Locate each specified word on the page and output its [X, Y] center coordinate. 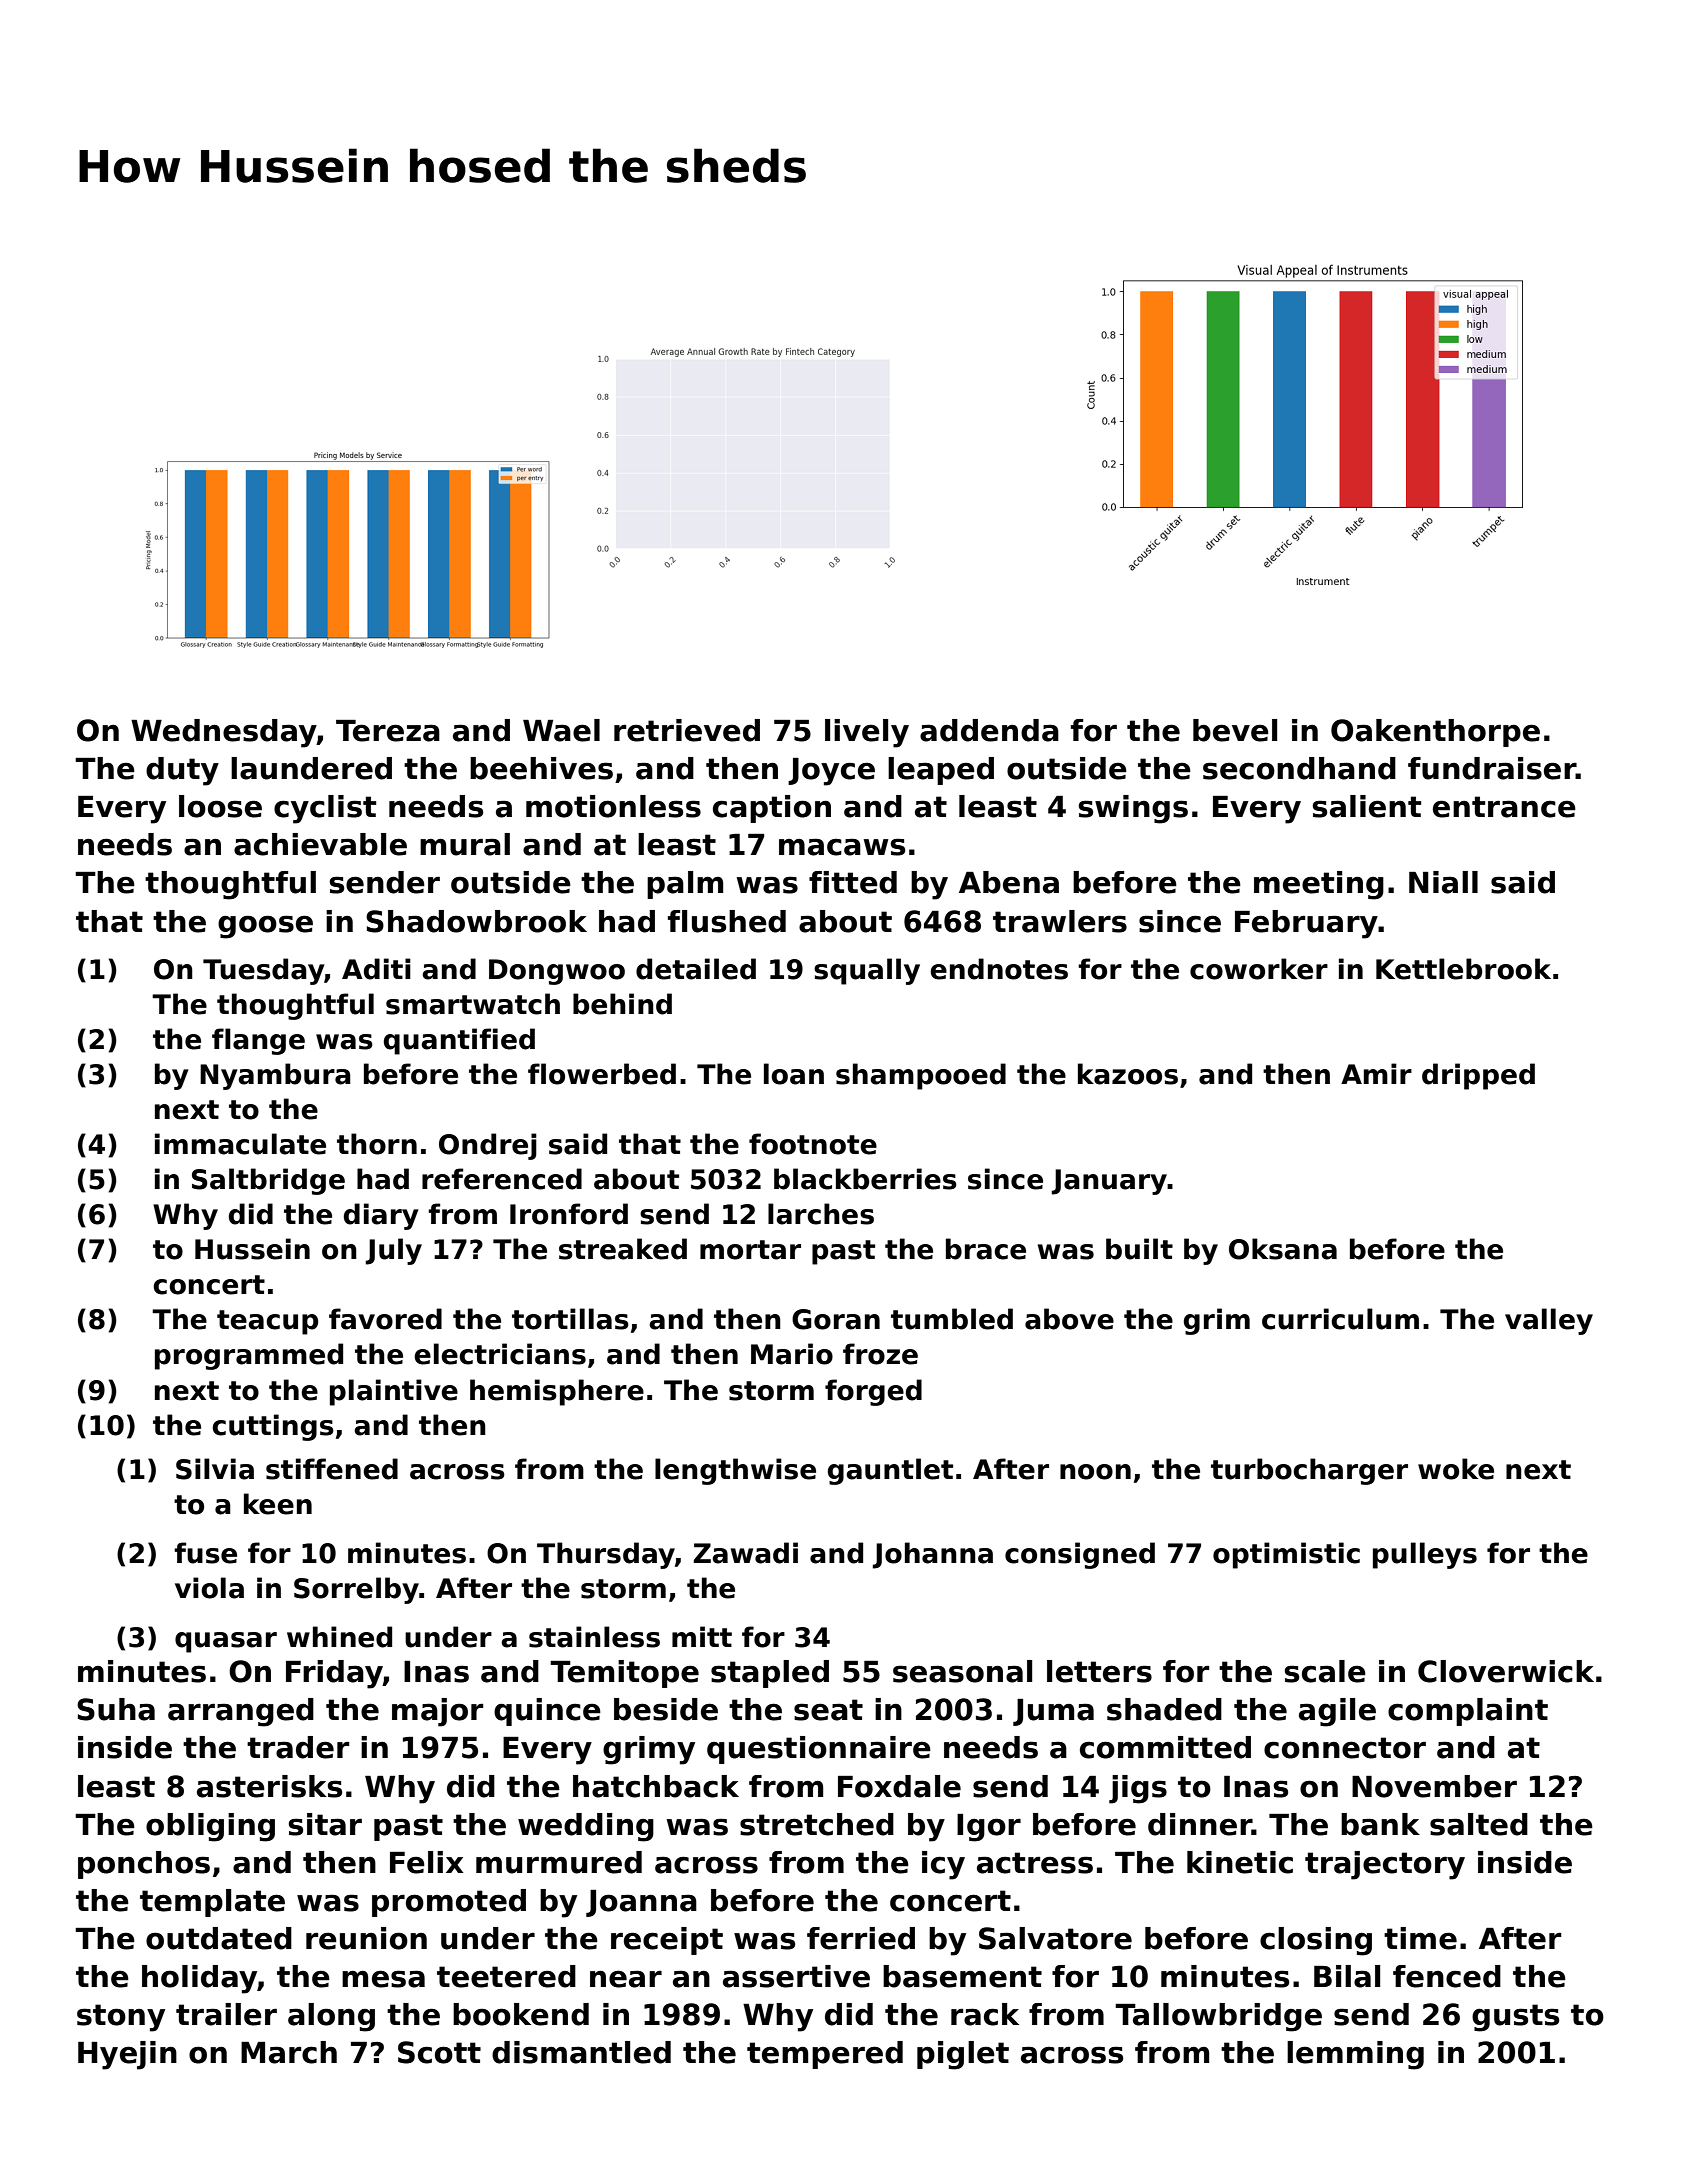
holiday [199, 1979]
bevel [1235, 730]
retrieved [687, 730]
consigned [1080, 1555]
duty [182, 771]
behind [622, 1004]
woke [1456, 1469]
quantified [459, 1041]
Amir [1376, 1073]
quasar [226, 1642]
